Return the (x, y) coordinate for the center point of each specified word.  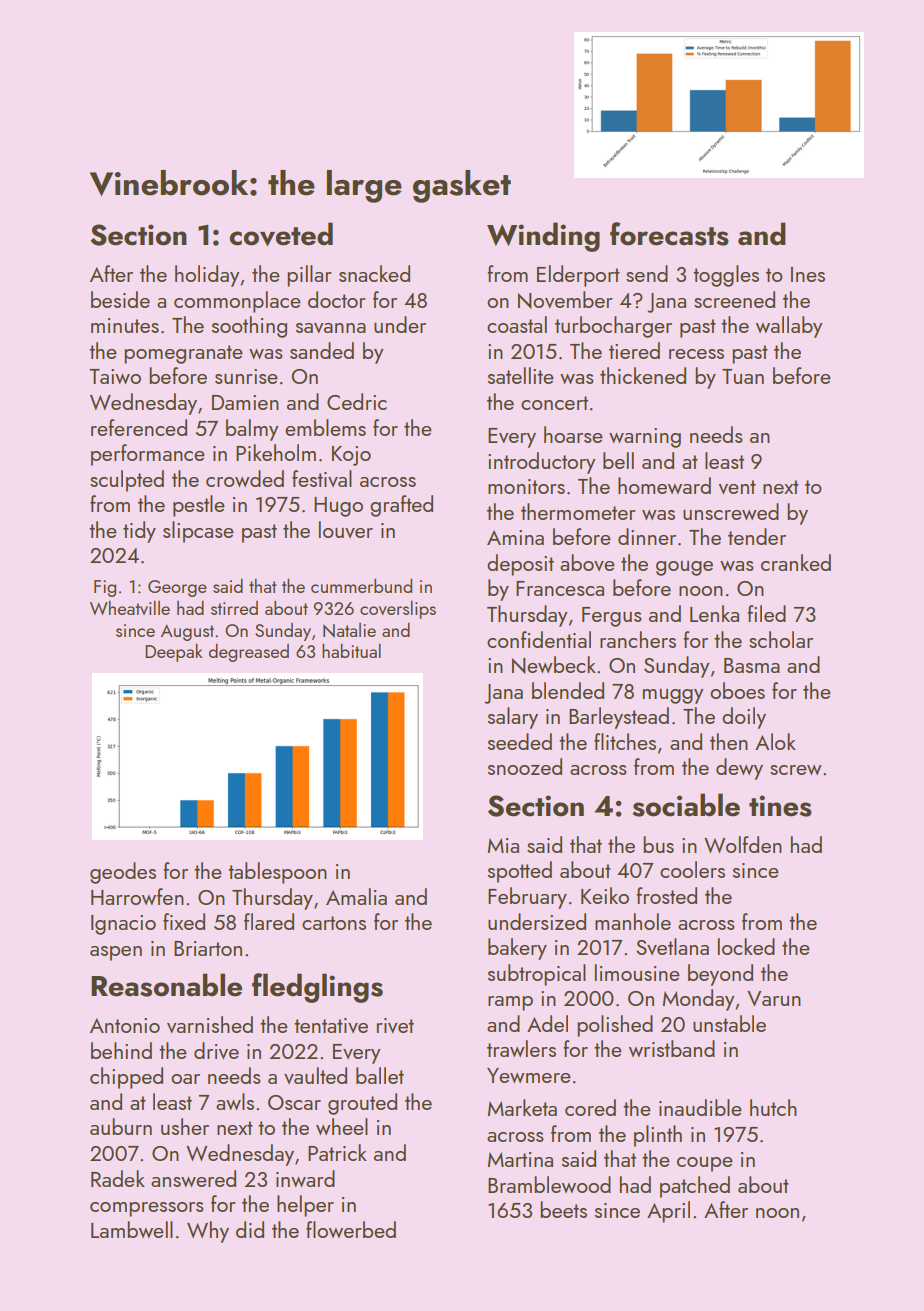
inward (305, 1178)
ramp (510, 1003)
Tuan (743, 376)
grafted (401, 506)
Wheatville (130, 608)
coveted (281, 234)
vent (737, 487)
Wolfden (743, 844)
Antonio (125, 1025)
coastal (517, 324)
